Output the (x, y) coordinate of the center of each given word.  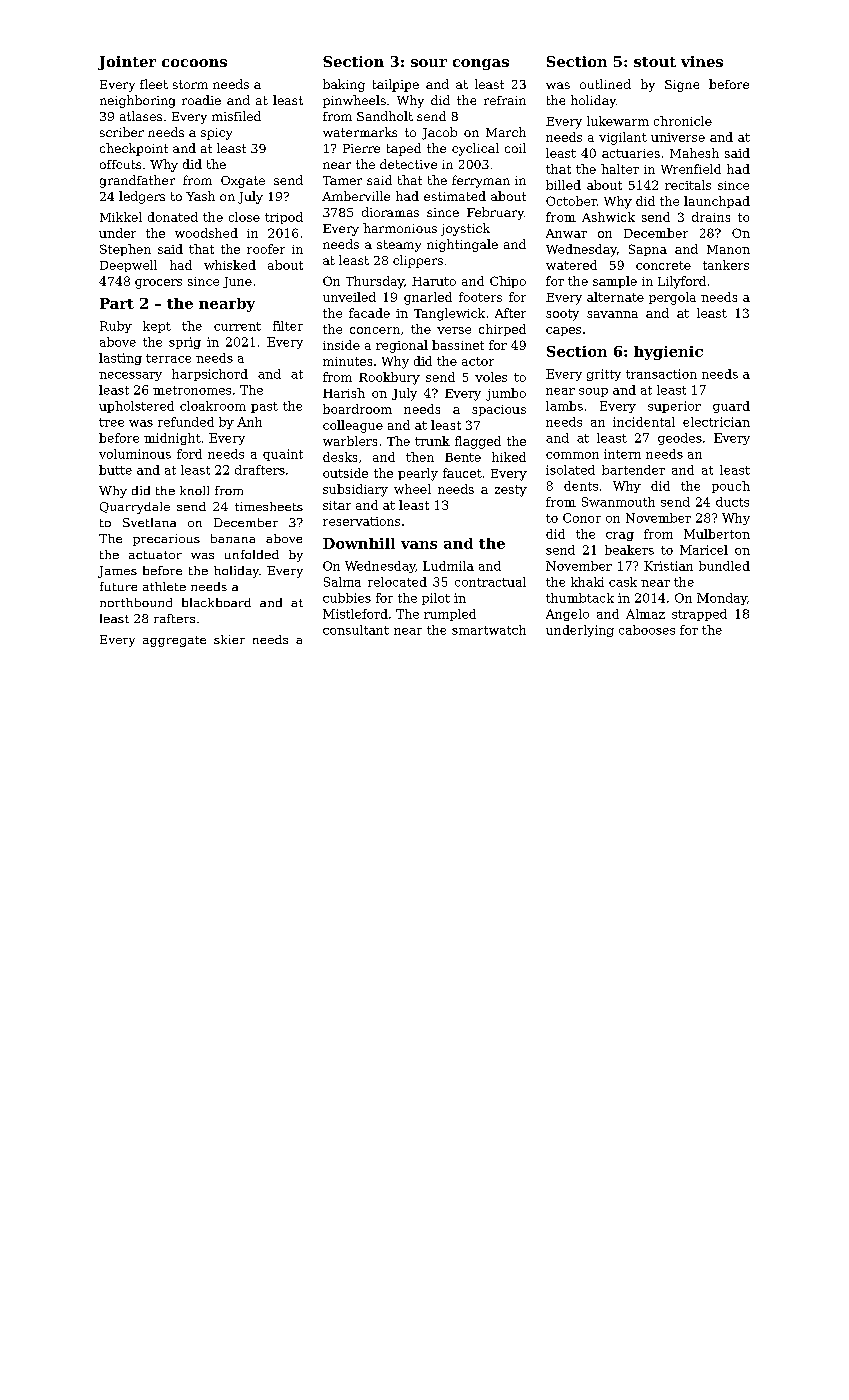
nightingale (462, 245)
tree (111, 422)
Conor (582, 518)
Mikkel (121, 217)
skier (229, 639)
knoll (194, 490)
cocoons (194, 63)
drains (711, 217)
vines (702, 61)
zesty (511, 491)
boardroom (357, 409)
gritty (604, 375)
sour (429, 63)
